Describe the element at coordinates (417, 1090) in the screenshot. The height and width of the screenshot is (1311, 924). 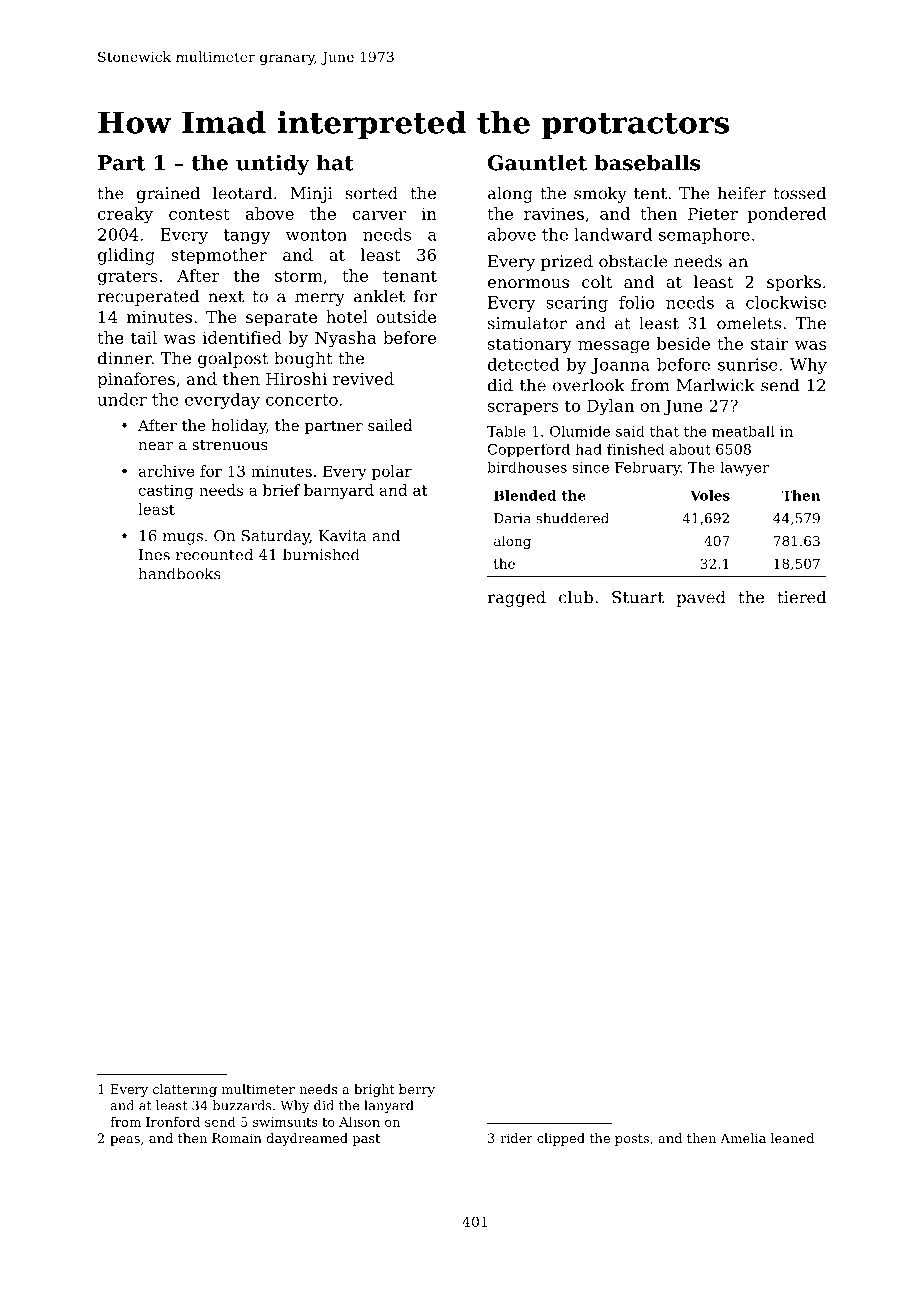
I see `berry` at that location.
